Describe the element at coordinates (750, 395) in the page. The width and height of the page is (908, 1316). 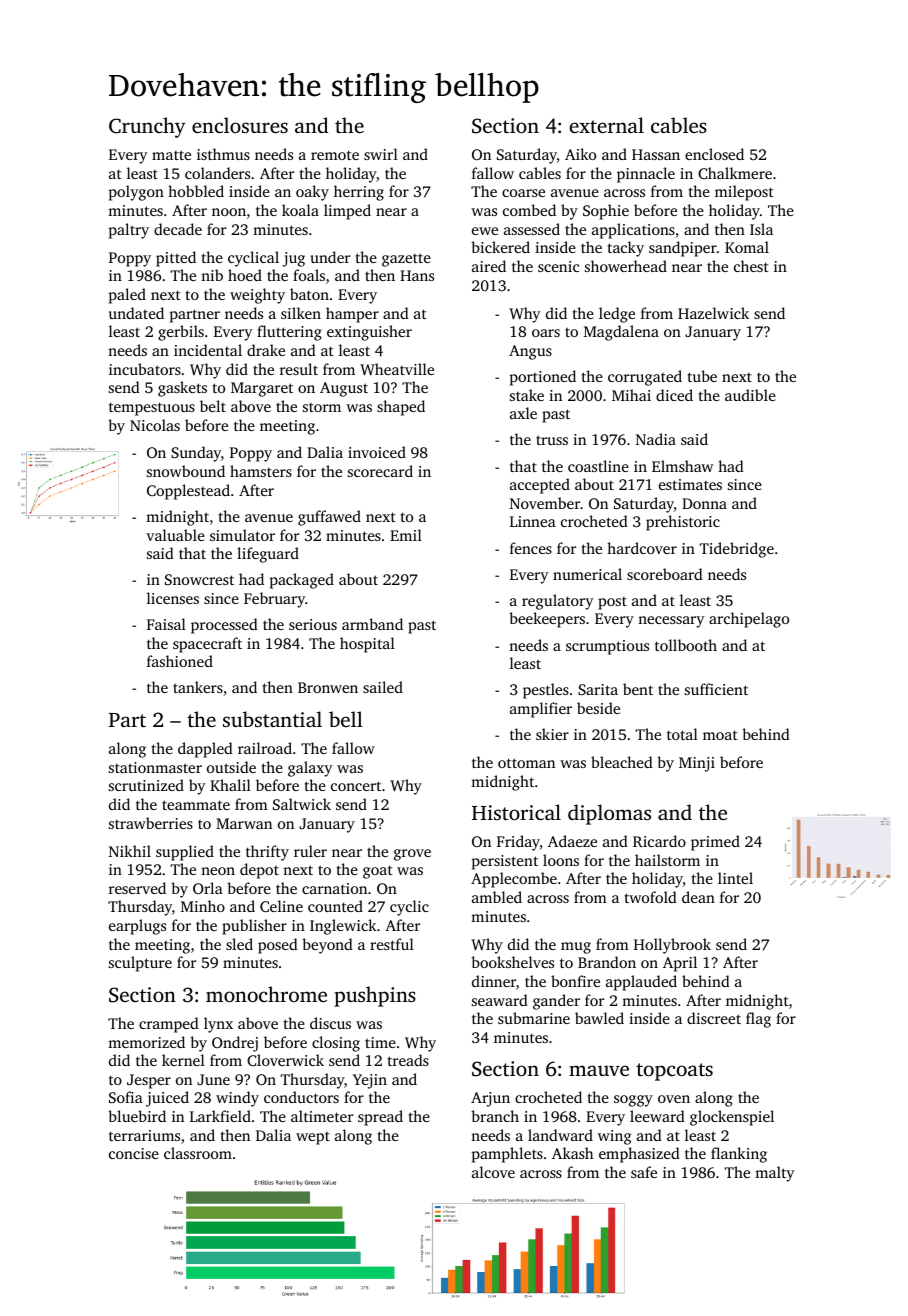
I see `audible` at that location.
